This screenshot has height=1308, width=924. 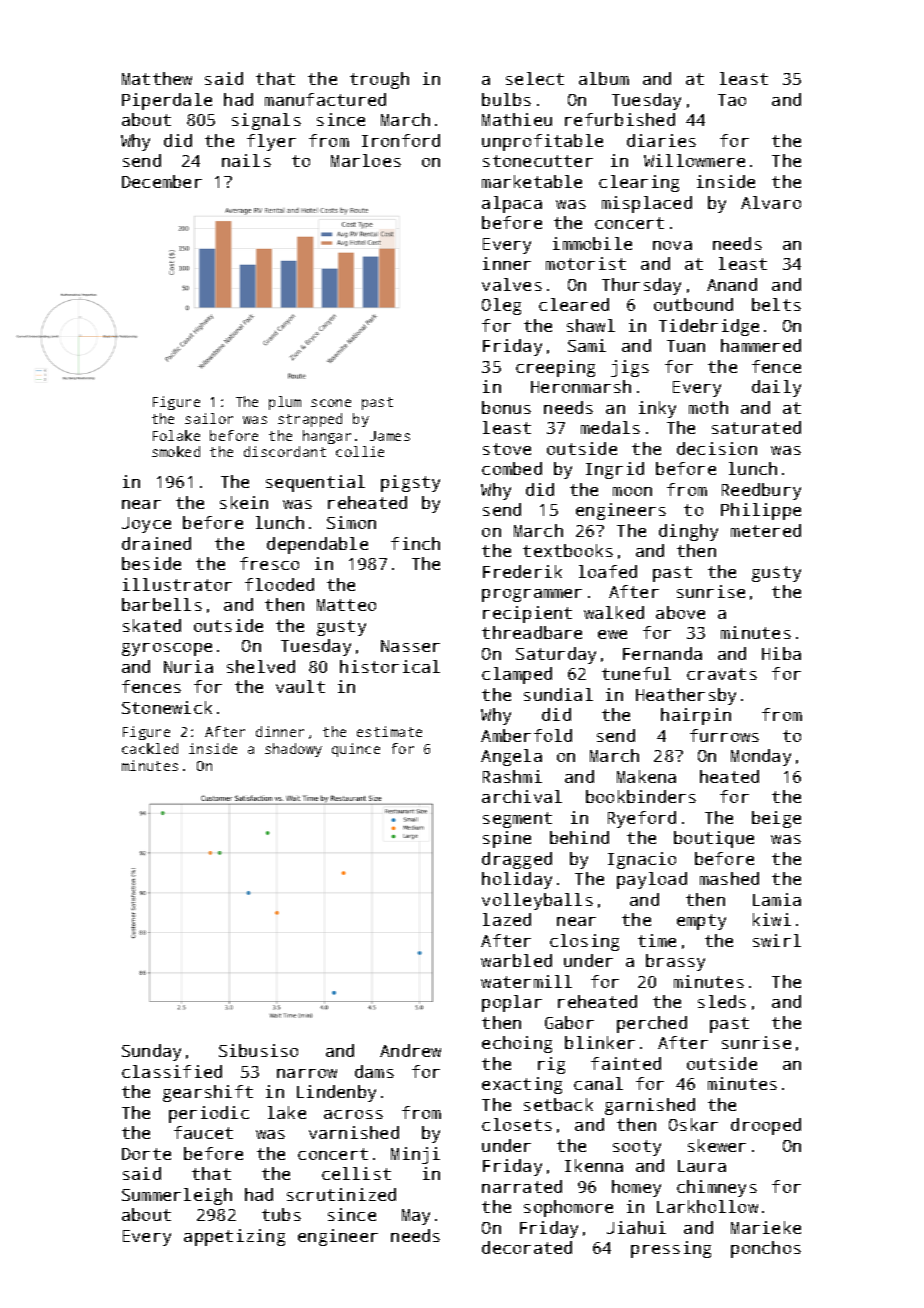 What do you see at coordinates (379, 80) in the screenshot?
I see `trough` at bounding box center [379, 80].
